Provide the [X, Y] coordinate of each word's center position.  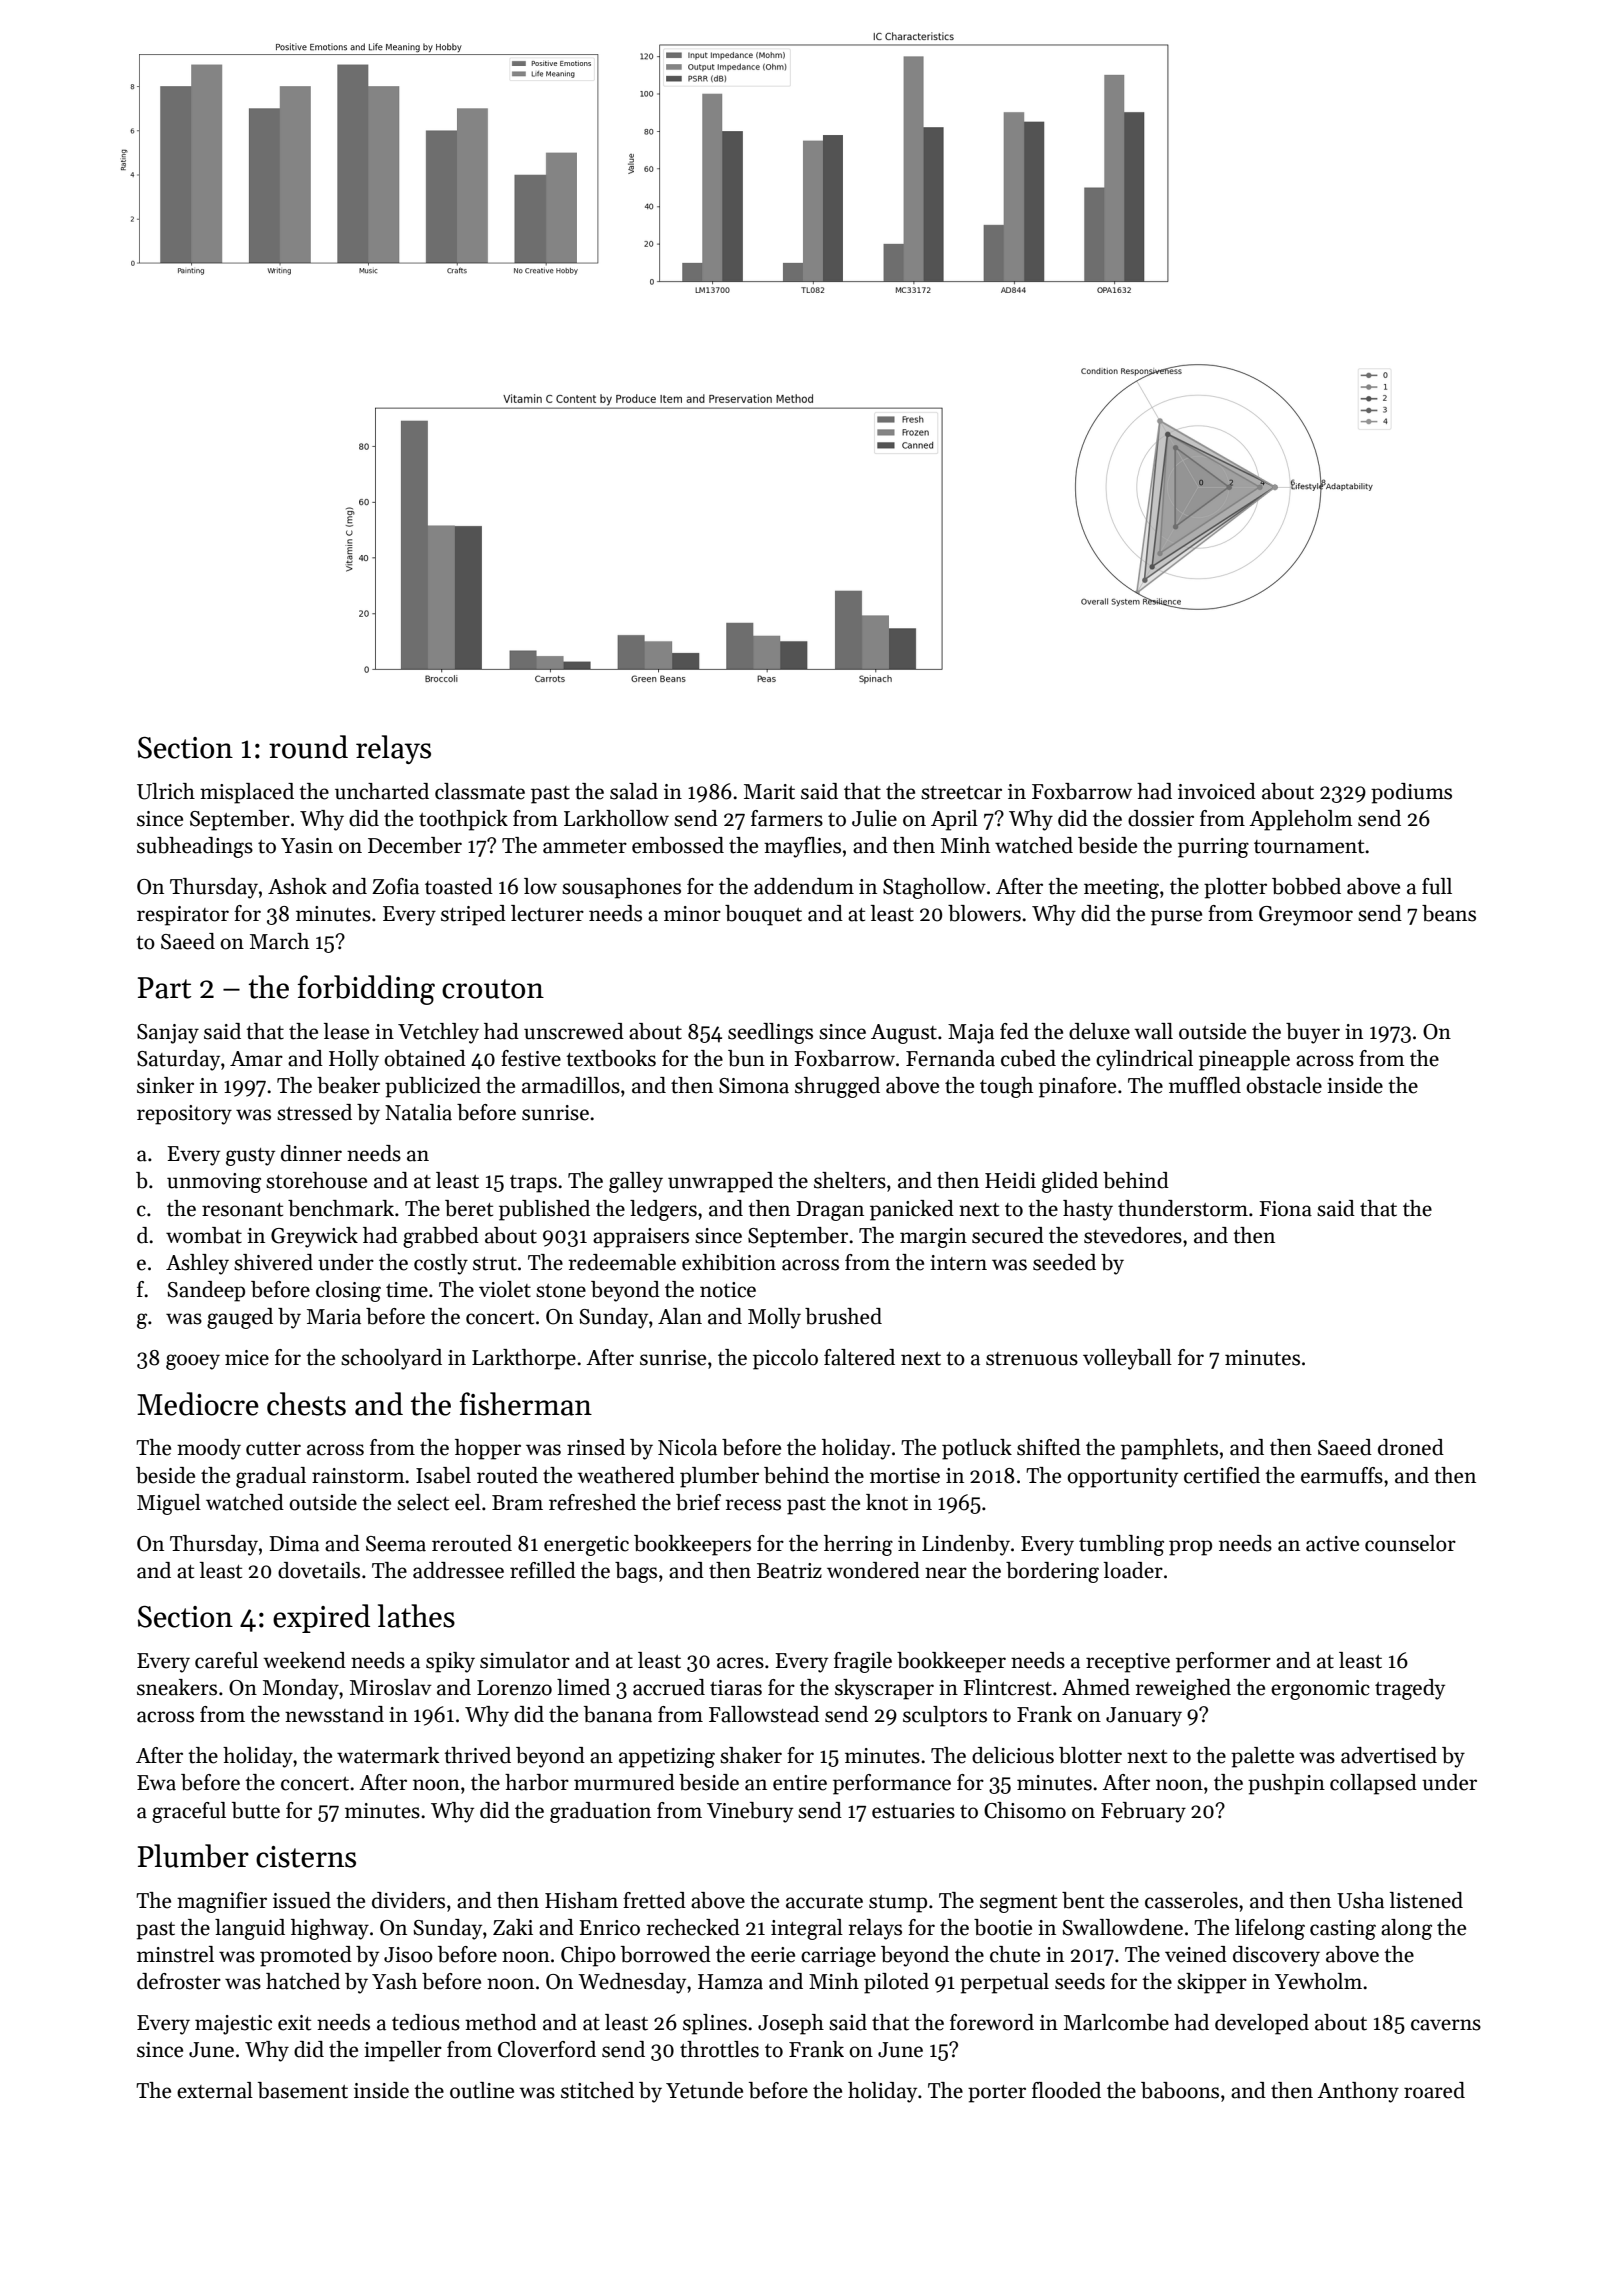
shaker [751, 1755]
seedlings [770, 1033]
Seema [396, 1544]
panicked [912, 1210]
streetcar [961, 793]
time [407, 1290]
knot [887, 1502]
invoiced [1217, 791]
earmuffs [1342, 1475]
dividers [408, 1900]
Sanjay [168, 1034]
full [1437, 886]
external [215, 2090]
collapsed [1373, 1784]
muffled [1205, 1085]
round [308, 747]
